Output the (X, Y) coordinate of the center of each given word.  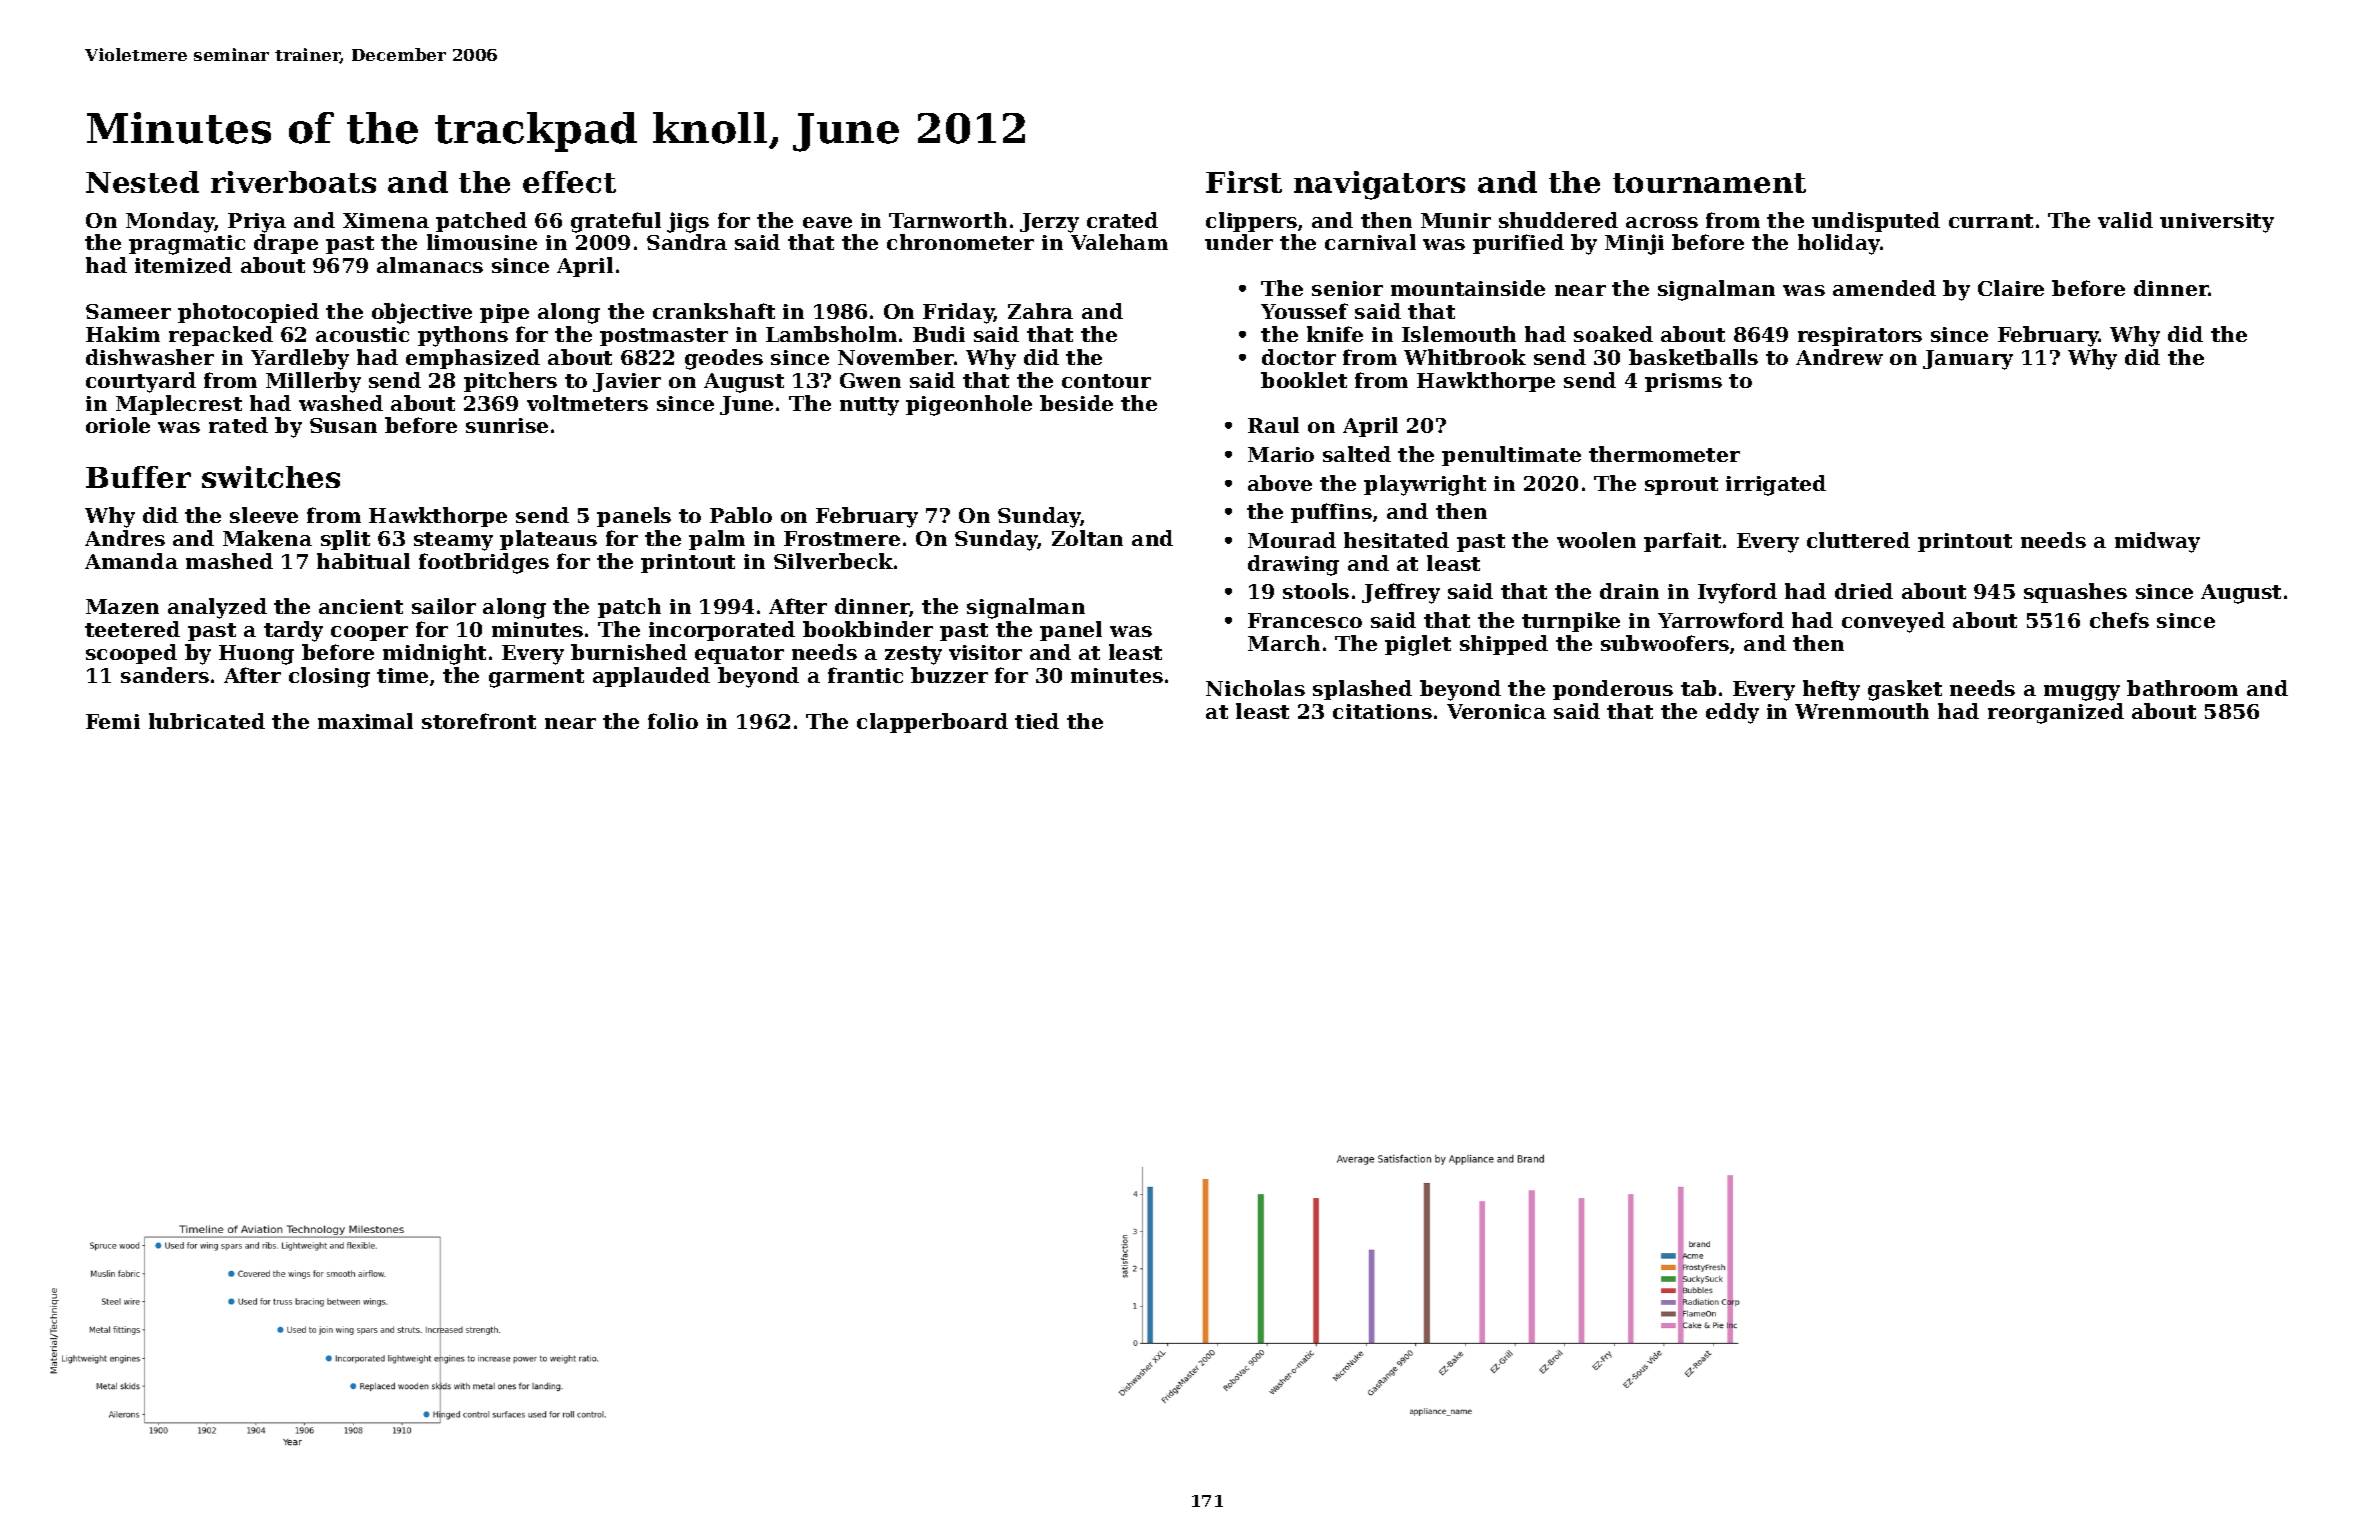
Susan (343, 425)
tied (1037, 721)
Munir (1456, 220)
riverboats (293, 182)
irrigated (1776, 485)
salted (1357, 454)
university (2217, 223)
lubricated (207, 721)
